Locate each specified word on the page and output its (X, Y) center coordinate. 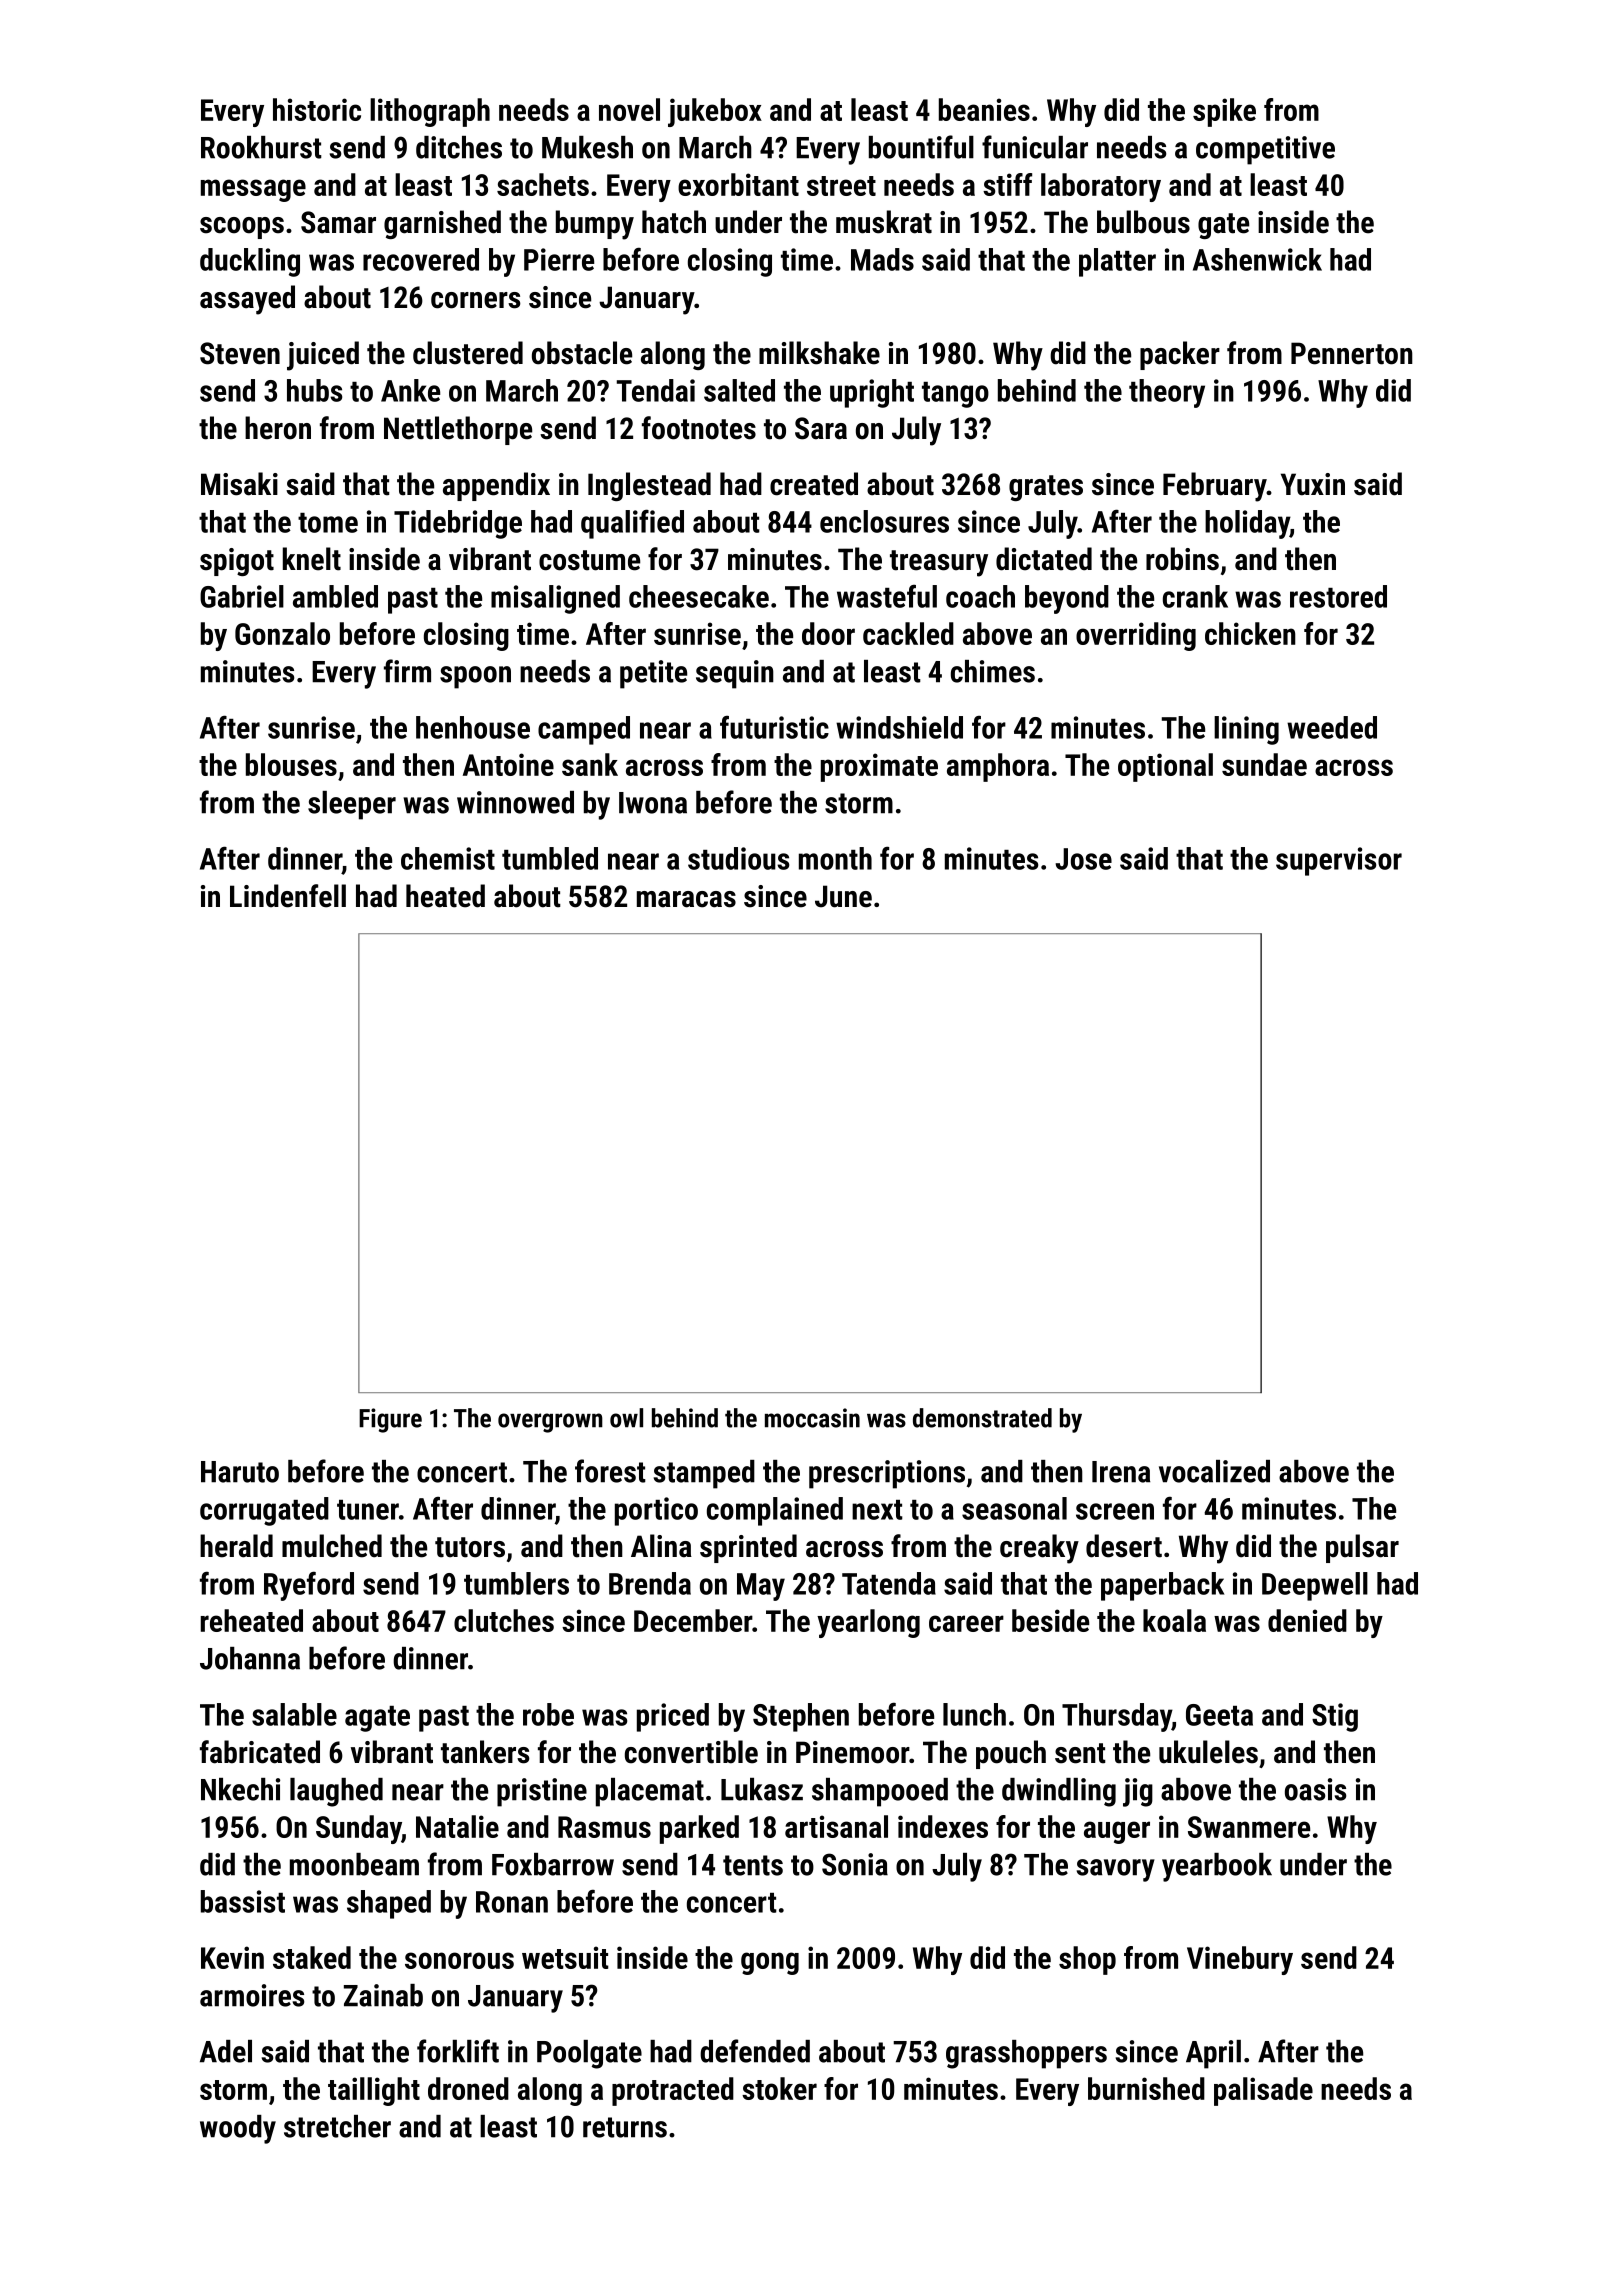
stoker (779, 2088)
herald (236, 1546)
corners (476, 300)
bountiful (921, 147)
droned (468, 2088)
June (843, 896)
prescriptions (887, 1474)
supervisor (1339, 861)
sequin (735, 674)
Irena (1121, 1472)
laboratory (1101, 187)
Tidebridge (458, 524)
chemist (448, 858)
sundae (1264, 764)
